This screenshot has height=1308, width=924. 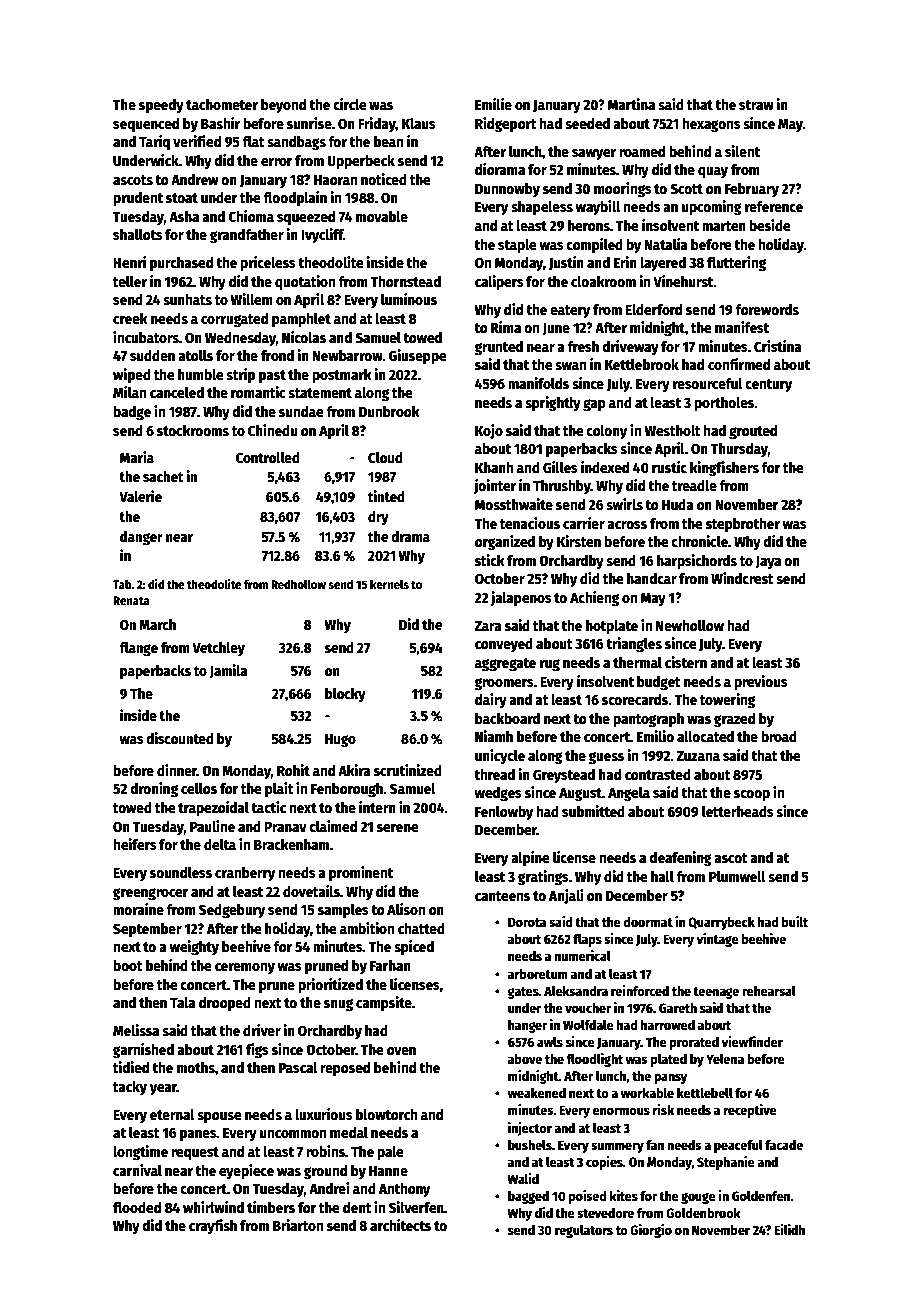 I want to click on Emilie, so click(x=493, y=104).
